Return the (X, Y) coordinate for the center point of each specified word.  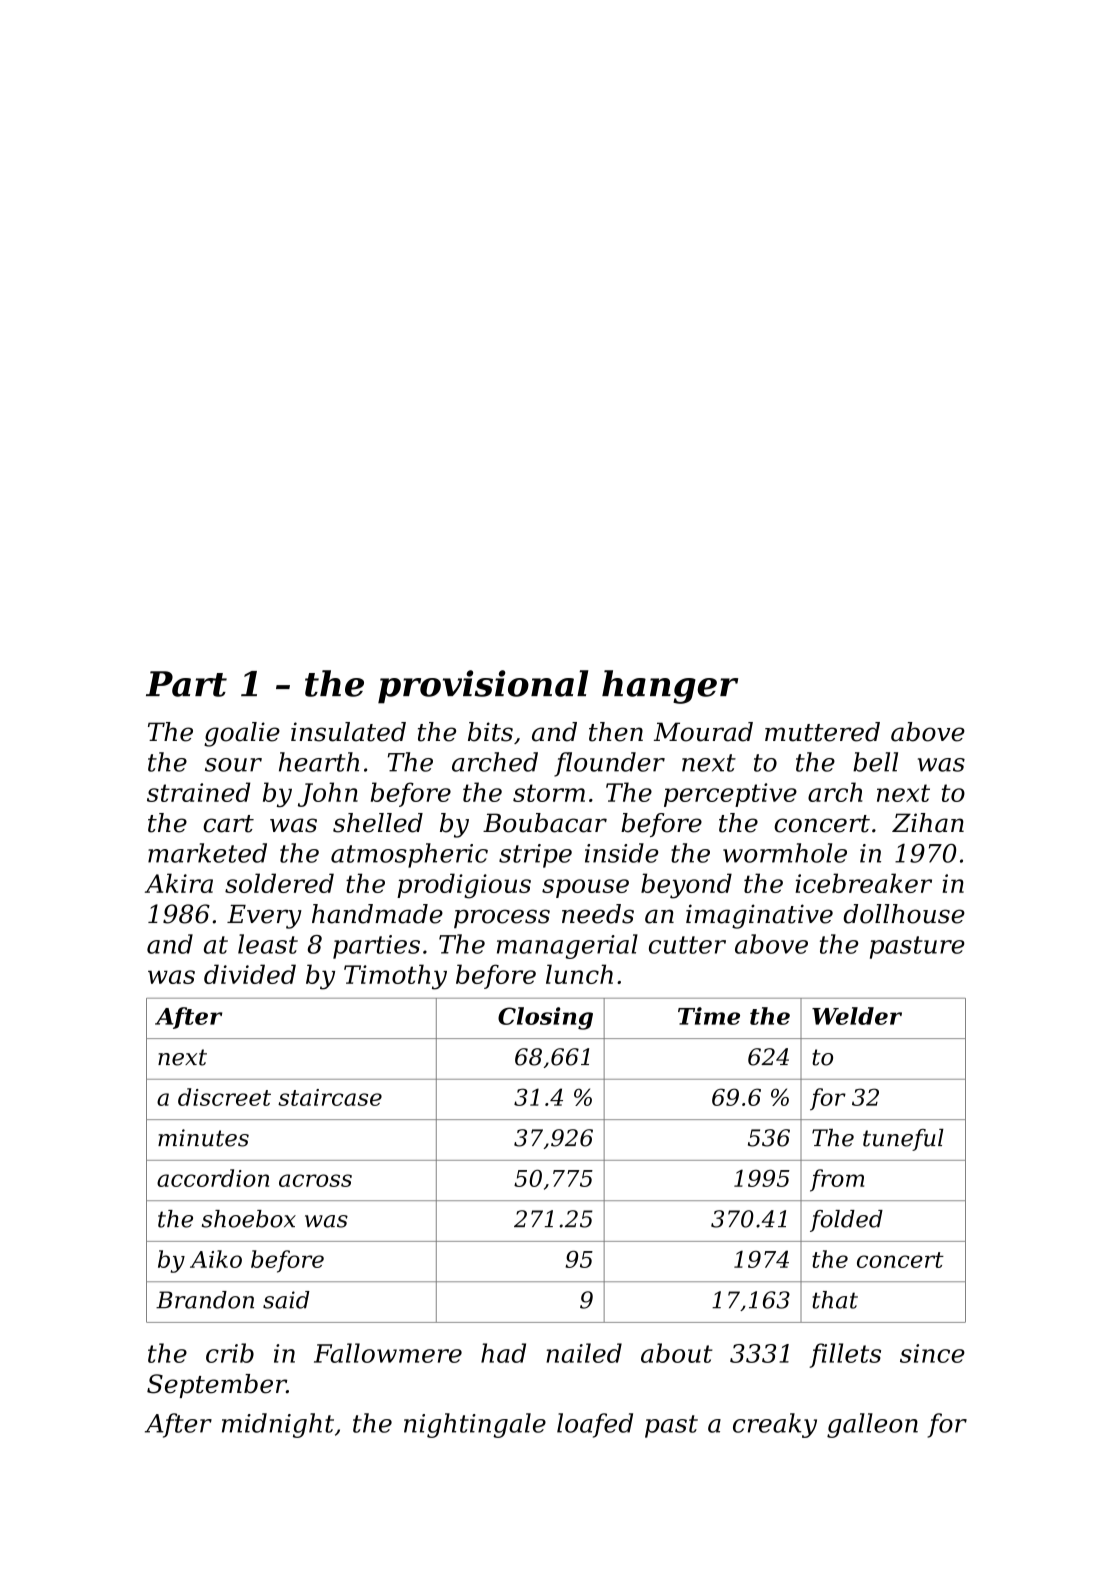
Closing (545, 1018)
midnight (278, 1425)
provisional (483, 687)
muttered (822, 732)
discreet (224, 1097)
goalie (242, 734)
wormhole (785, 853)
